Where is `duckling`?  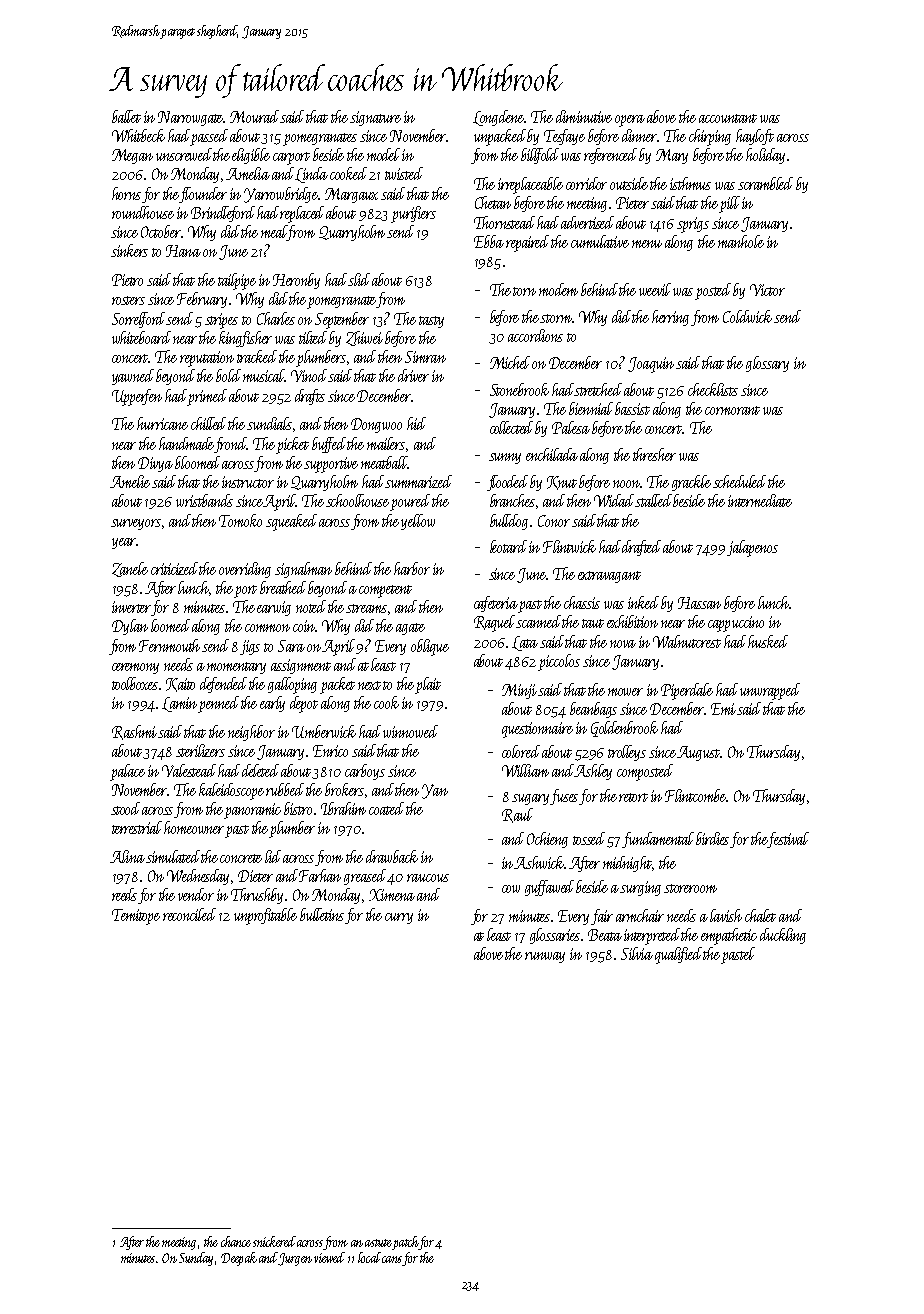
duckling is located at coordinates (783, 936).
